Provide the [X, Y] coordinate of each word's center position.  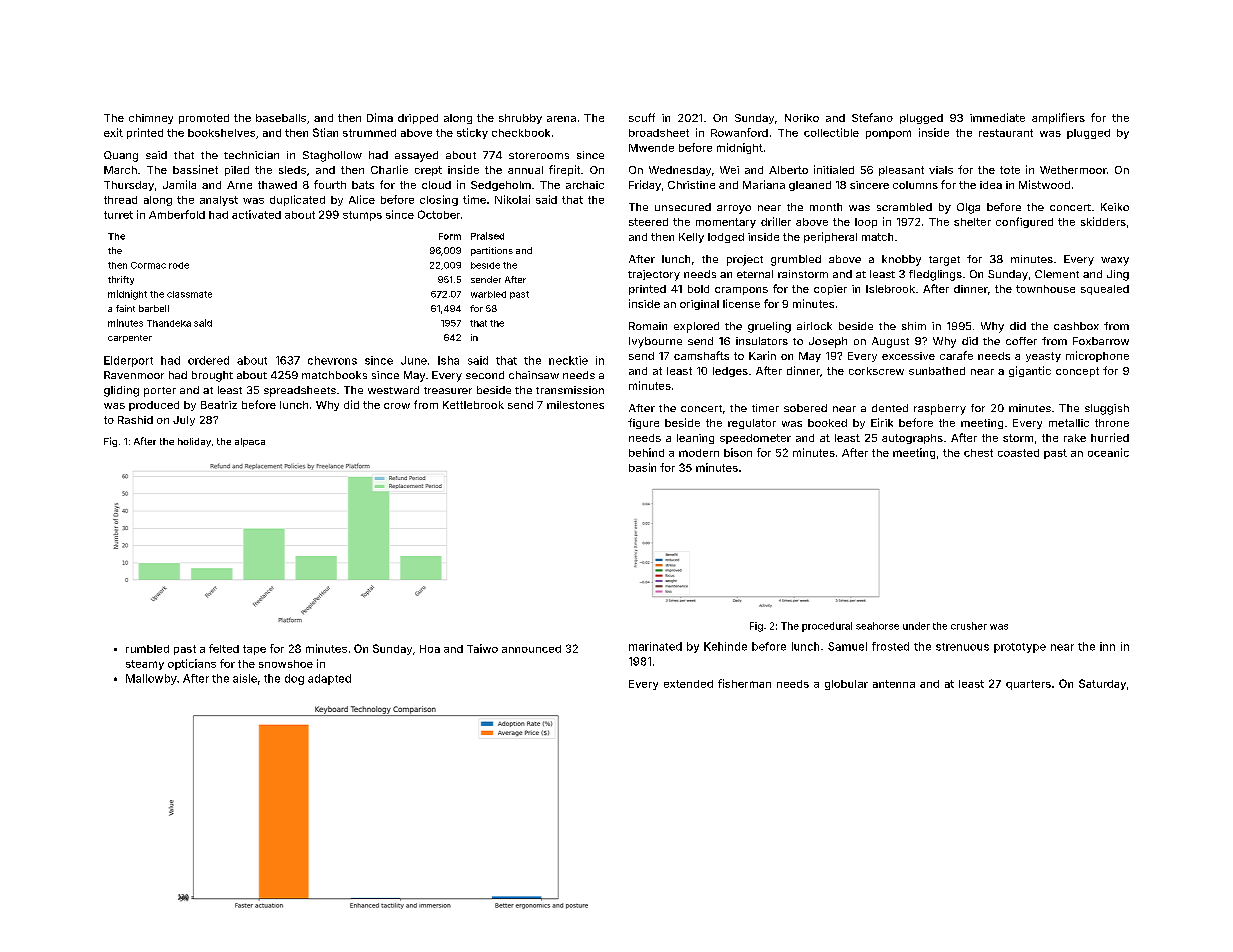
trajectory [654, 275]
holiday [194, 442]
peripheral [830, 237]
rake [1075, 438]
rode [179, 265]
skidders [1103, 221]
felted [224, 648]
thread [120, 200]
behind [646, 452]
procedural [827, 627]
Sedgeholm [501, 186]
